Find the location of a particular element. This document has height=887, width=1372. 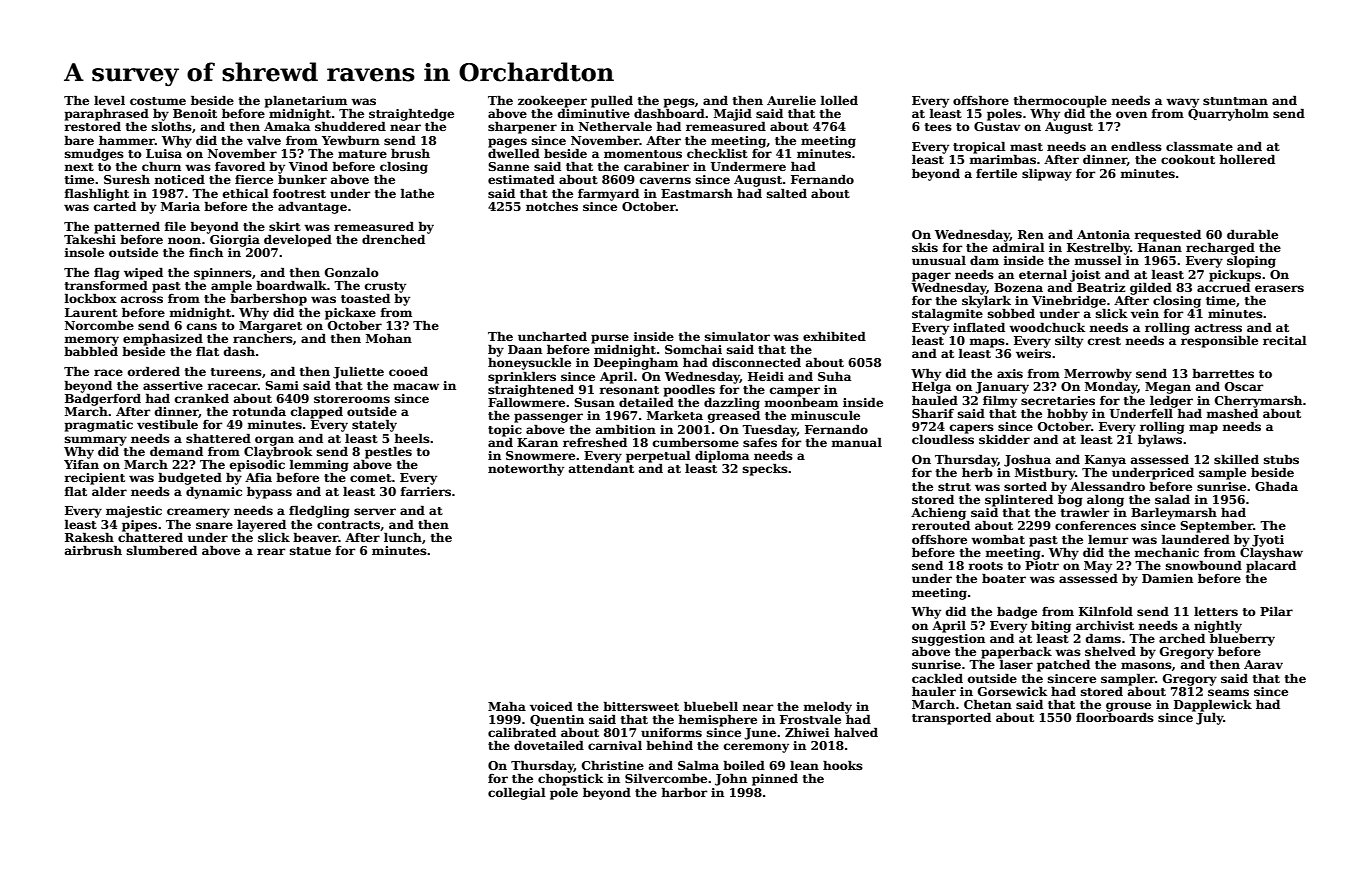

lunch is located at coordinates (403, 537).
